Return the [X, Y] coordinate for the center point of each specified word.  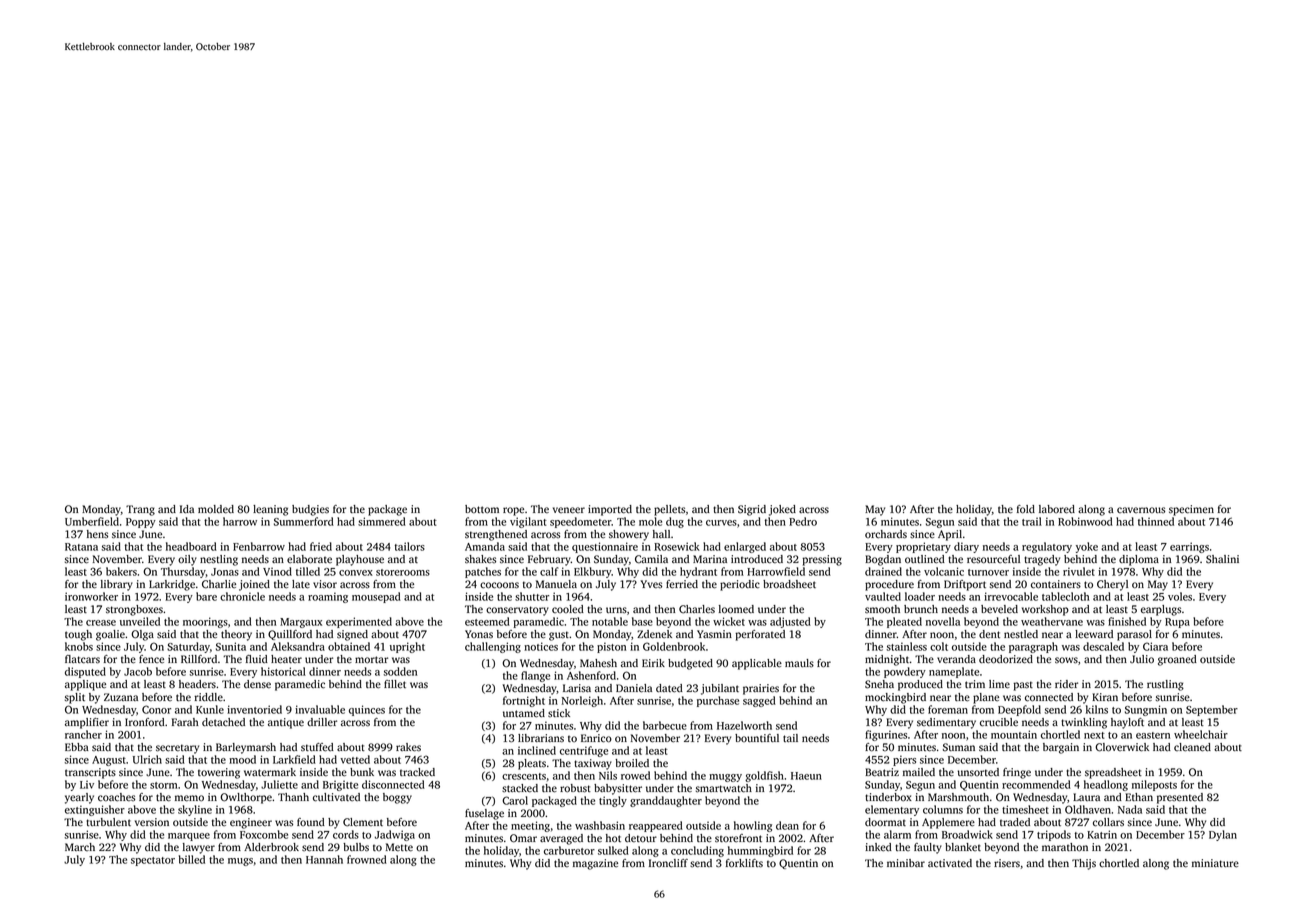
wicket [729, 621]
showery [629, 535]
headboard [191, 546]
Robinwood [1085, 521]
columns [943, 809]
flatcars [82, 659]
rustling [1165, 685]
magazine [595, 864]
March [80, 847]
